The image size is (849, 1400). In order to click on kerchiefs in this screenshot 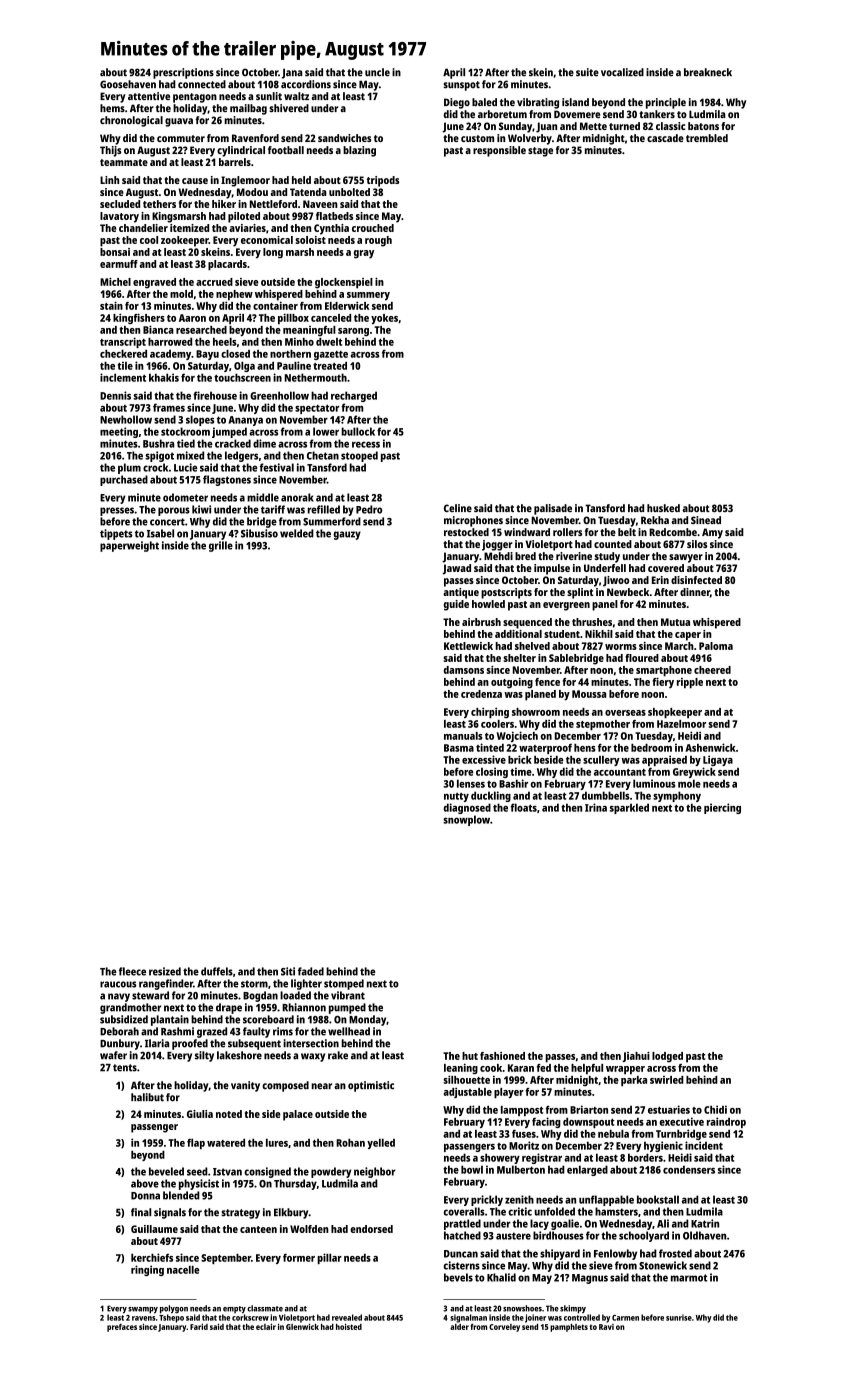, I will do `click(152, 1257)`.
